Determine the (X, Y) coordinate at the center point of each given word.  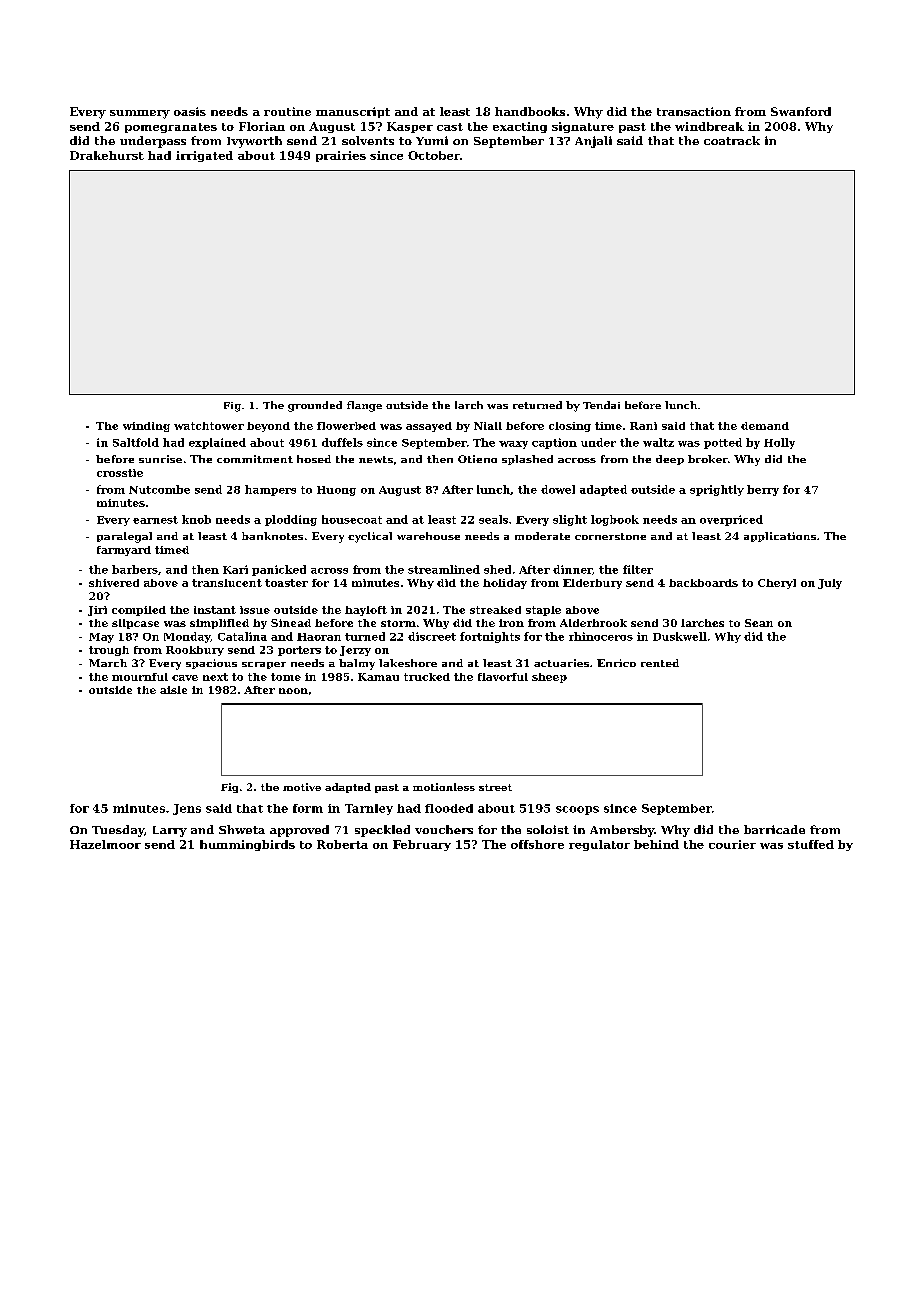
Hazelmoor (105, 844)
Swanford (801, 111)
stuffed (811, 844)
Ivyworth (254, 142)
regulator (599, 845)
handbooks (530, 111)
